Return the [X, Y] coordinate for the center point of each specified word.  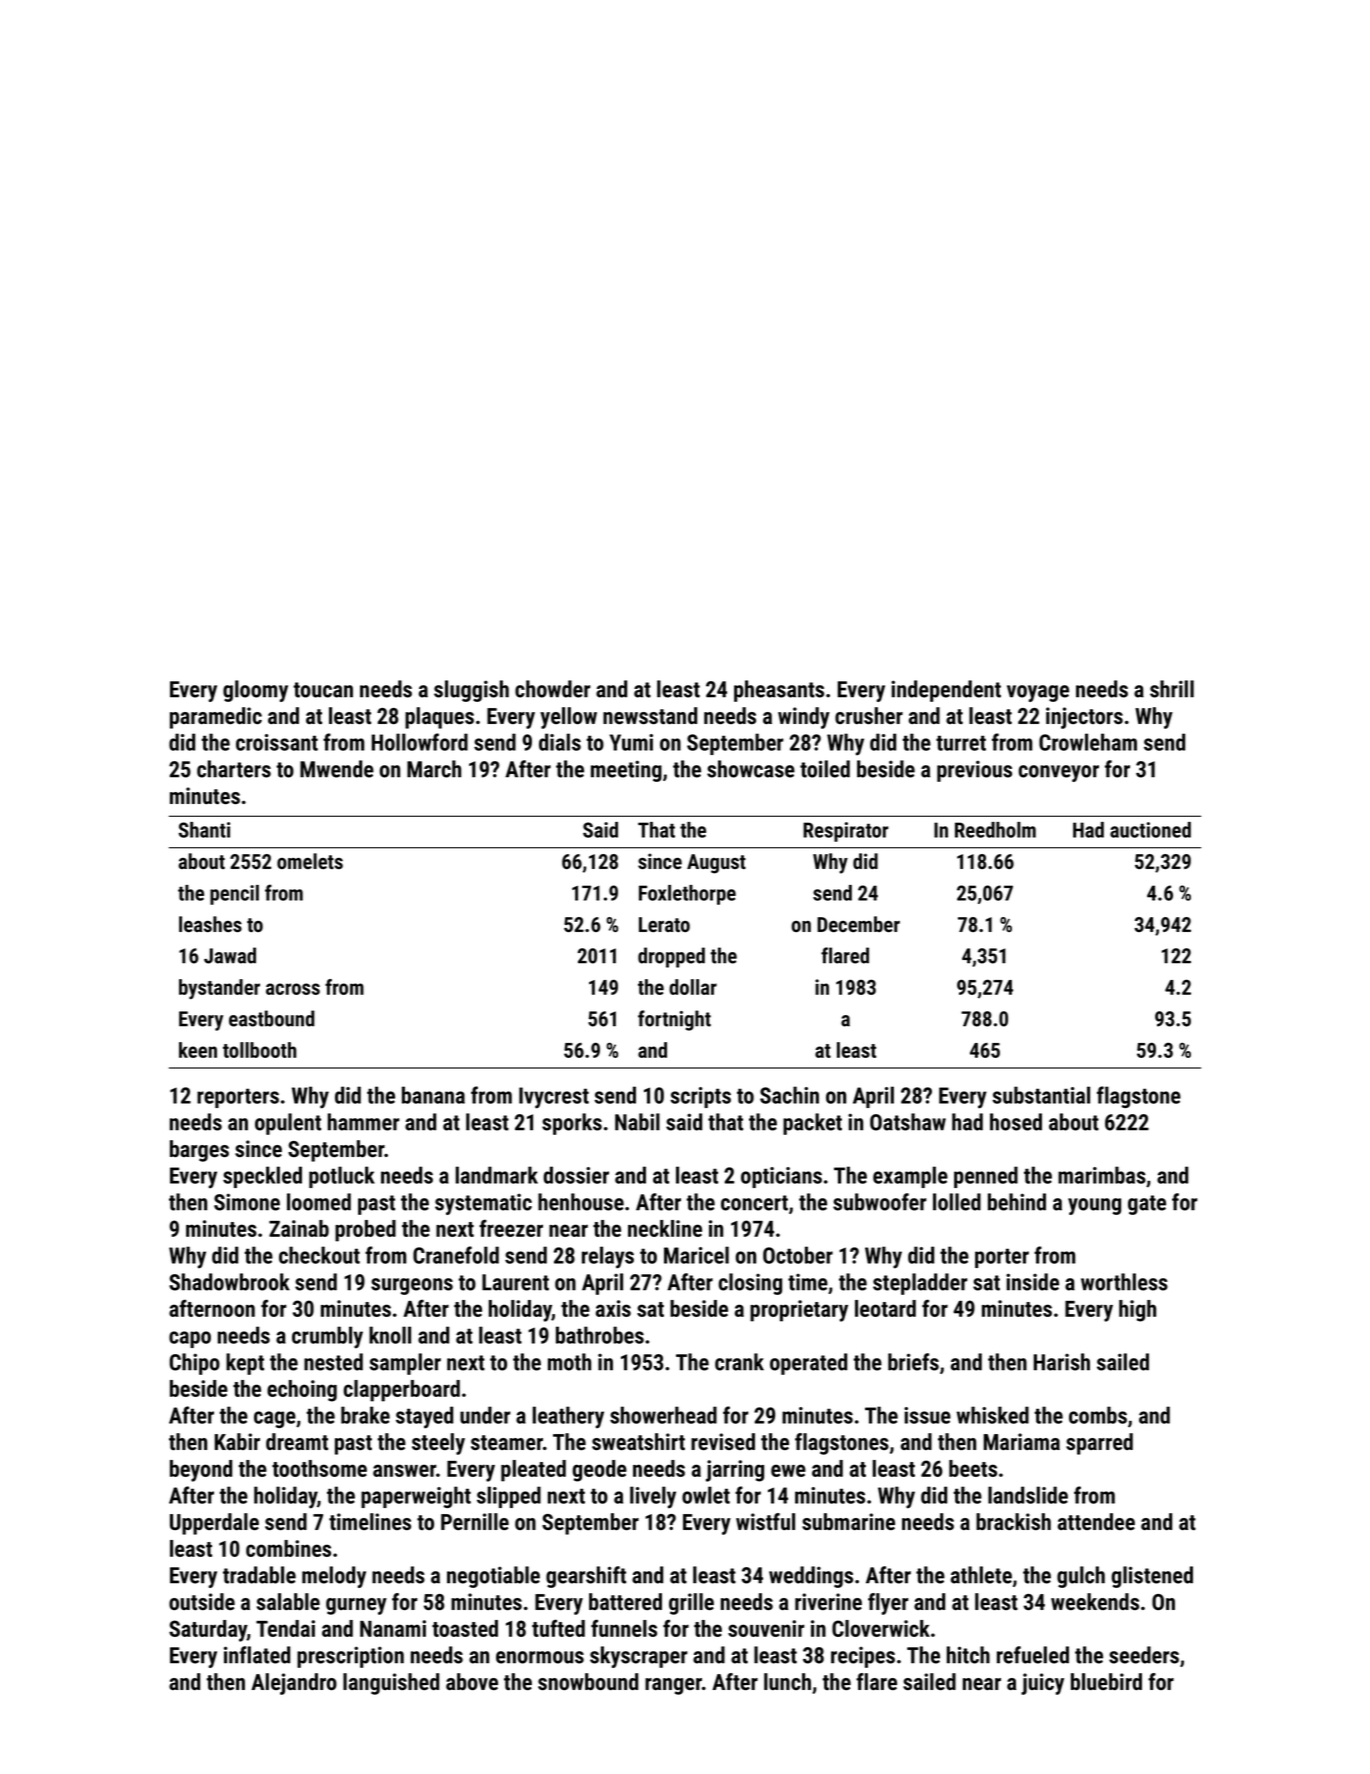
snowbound [588, 1681]
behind [1017, 1202]
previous [974, 771]
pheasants [779, 691]
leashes [210, 924]
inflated [257, 1655]
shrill [1172, 689]
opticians [781, 1177]
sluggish [471, 691]
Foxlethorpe [687, 895]
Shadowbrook [229, 1282]
